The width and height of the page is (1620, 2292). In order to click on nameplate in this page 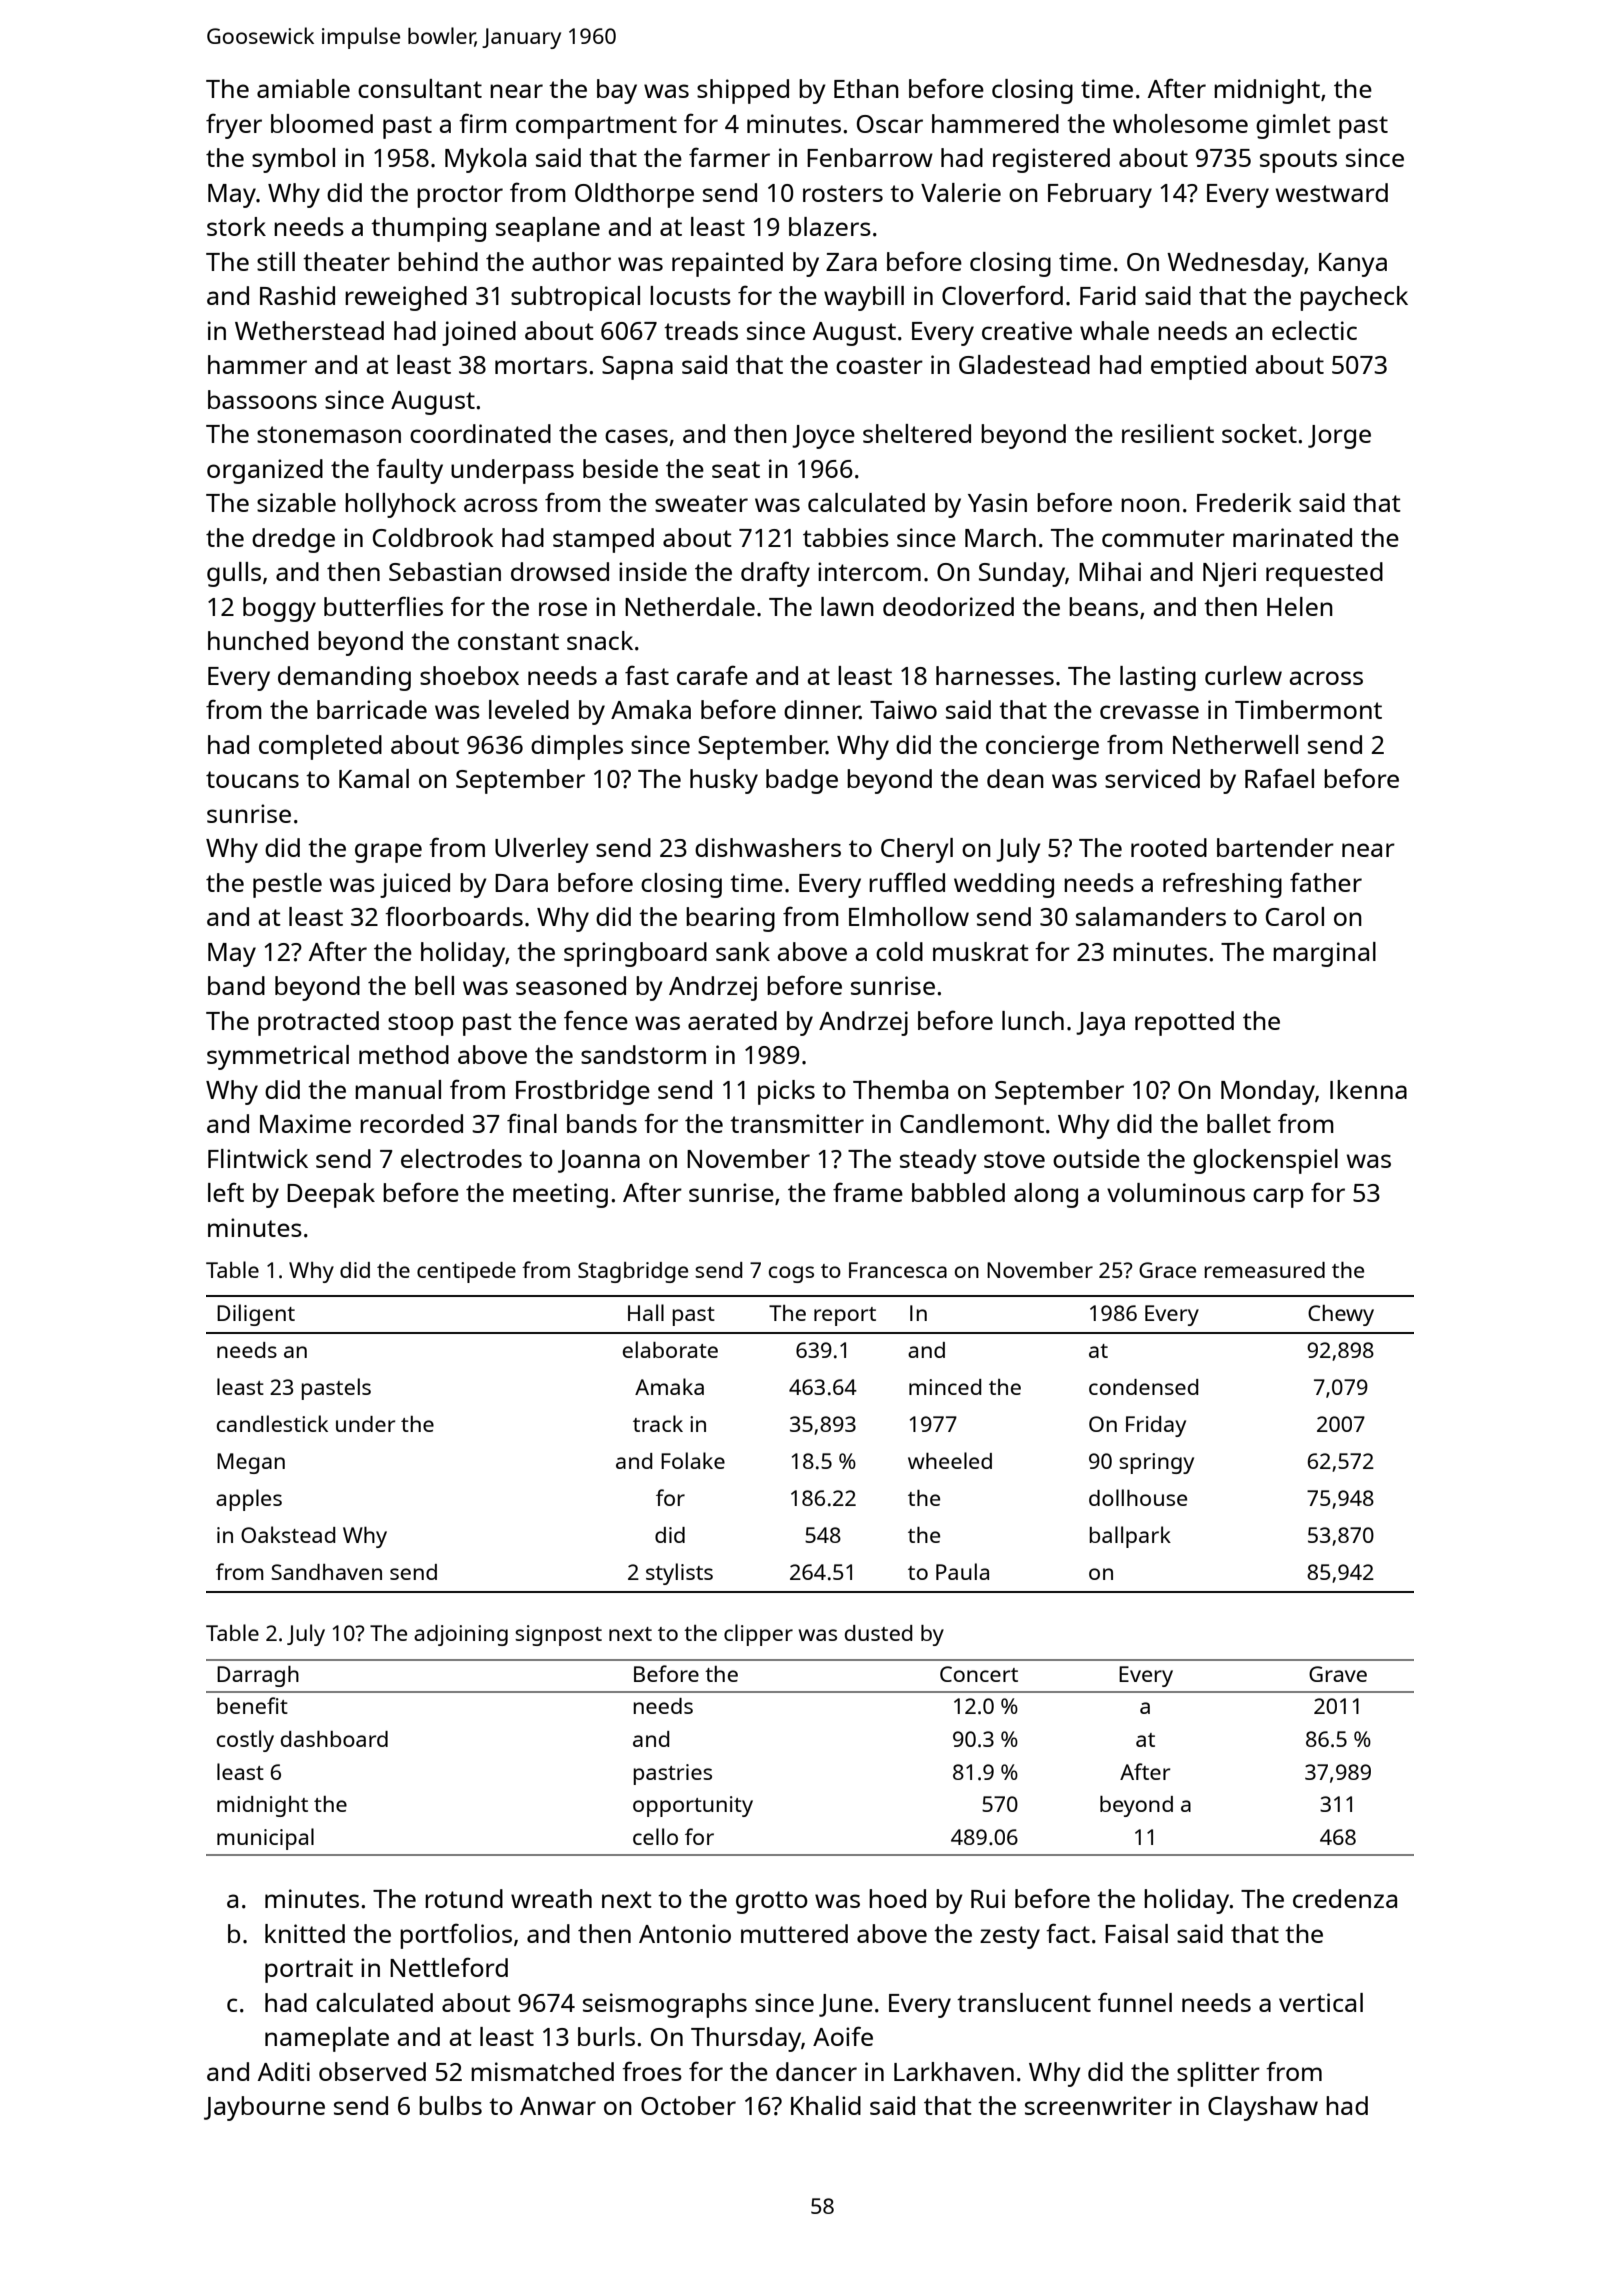, I will do `click(327, 2039)`.
